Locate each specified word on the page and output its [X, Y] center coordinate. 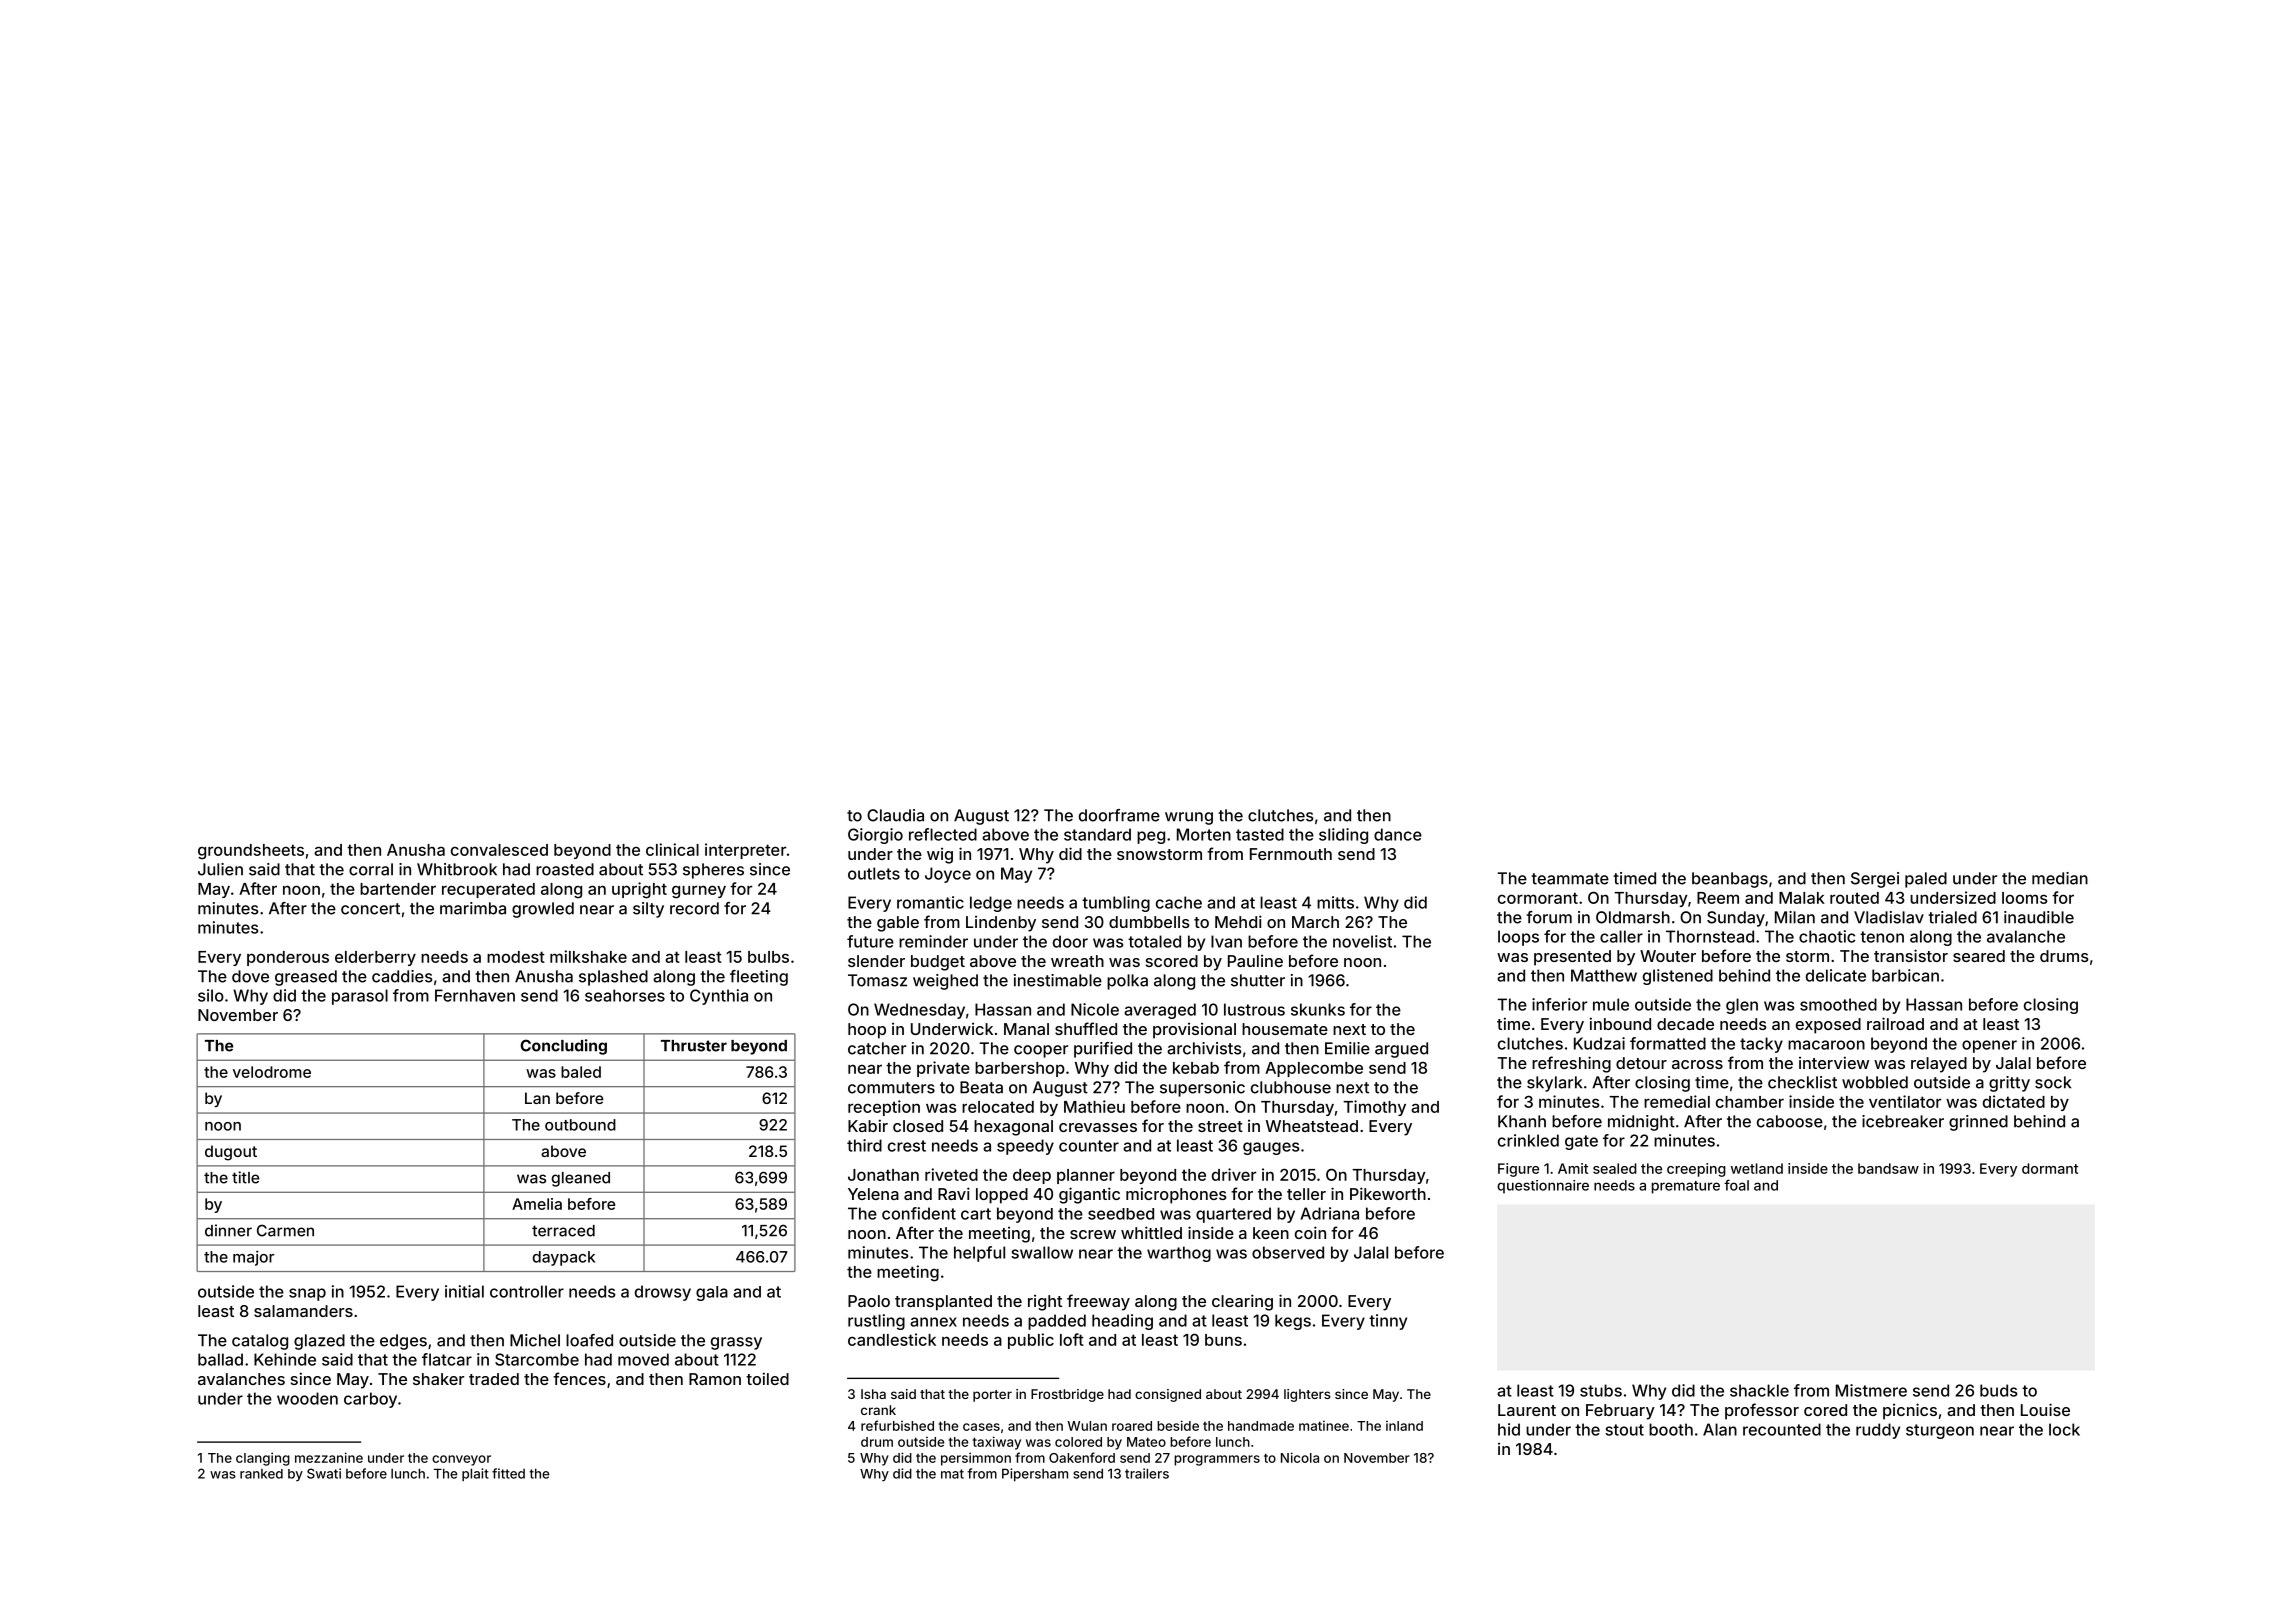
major [253, 1258]
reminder [933, 941]
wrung [1189, 818]
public [1031, 1341]
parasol [360, 997]
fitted [508, 1473]
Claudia [895, 815]
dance [1398, 834]
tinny [1388, 1322]
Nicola [1300, 1457]
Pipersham [1035, 1474]
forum [1549, 917]
